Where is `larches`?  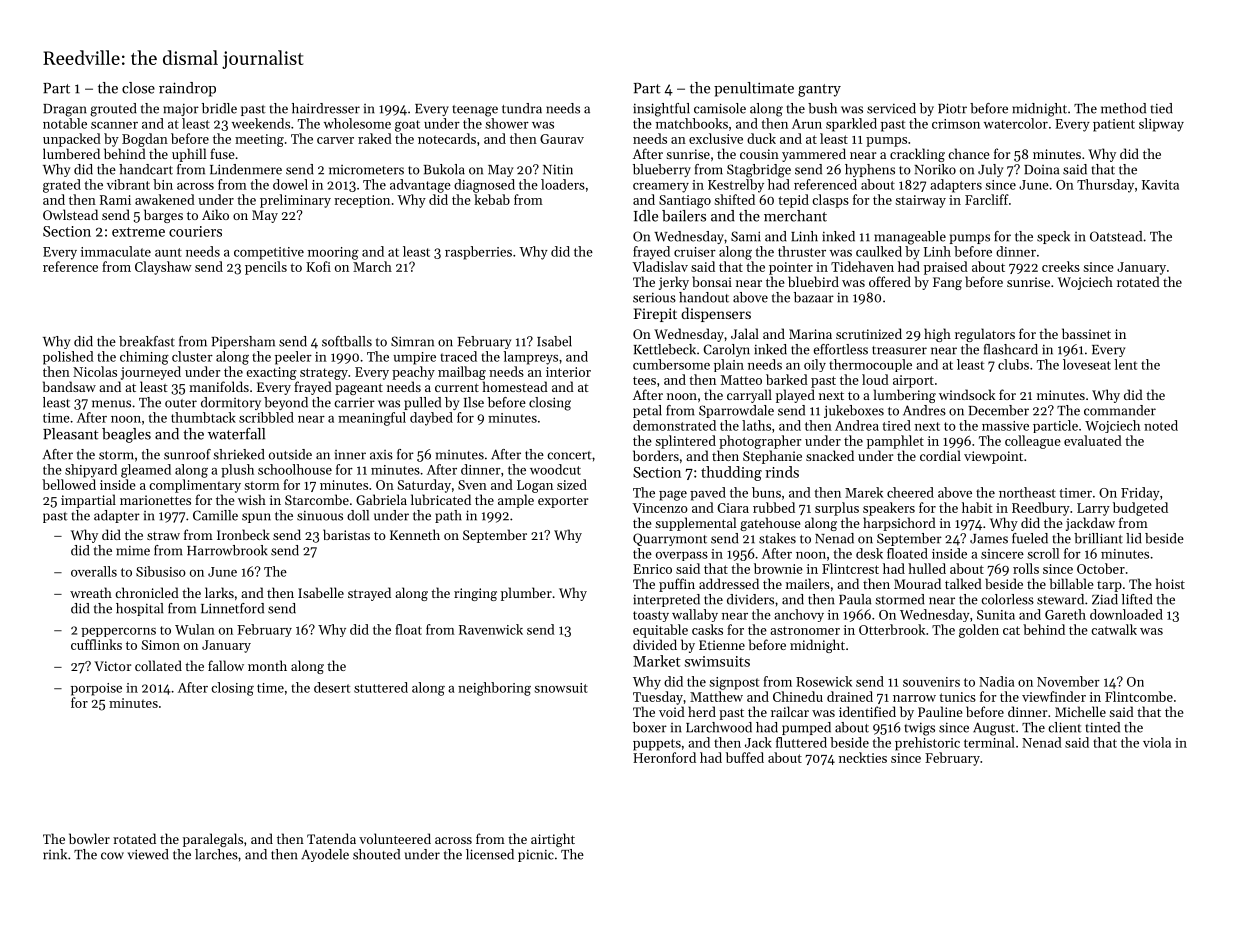 larches is located at coordinates (216, 854).
